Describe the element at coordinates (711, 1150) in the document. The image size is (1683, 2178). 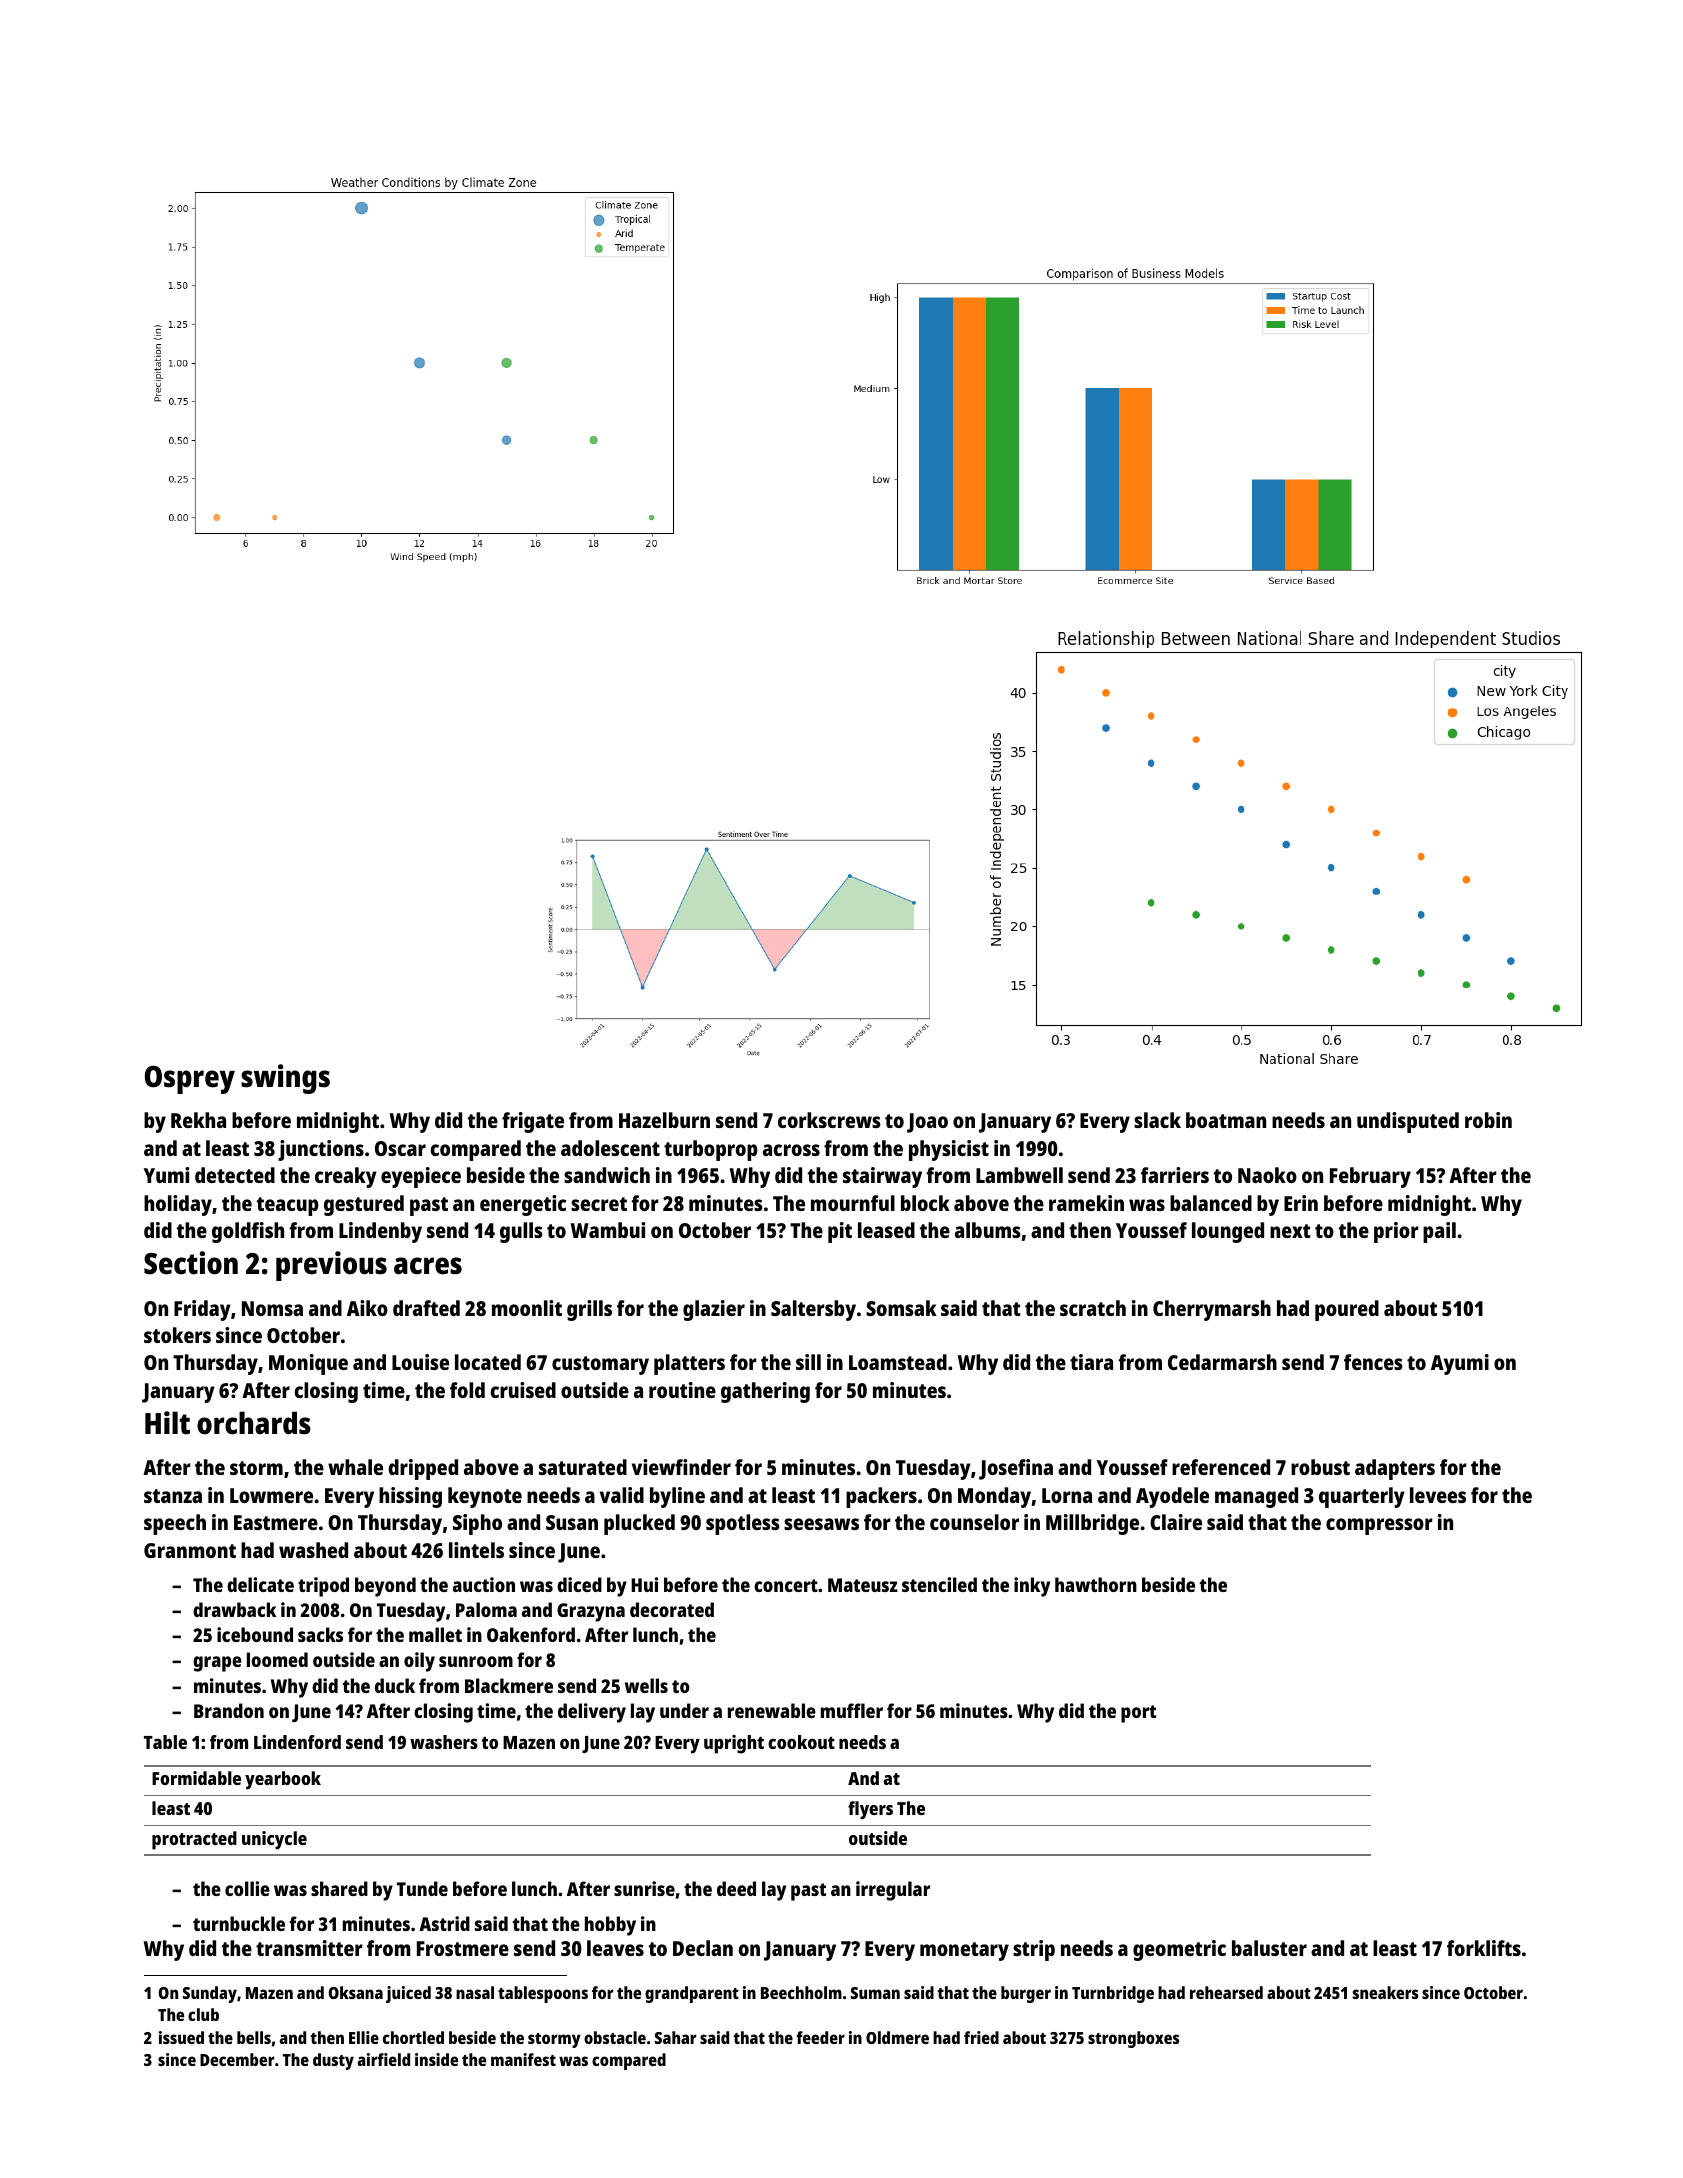
I see `turboprop` at that location.
